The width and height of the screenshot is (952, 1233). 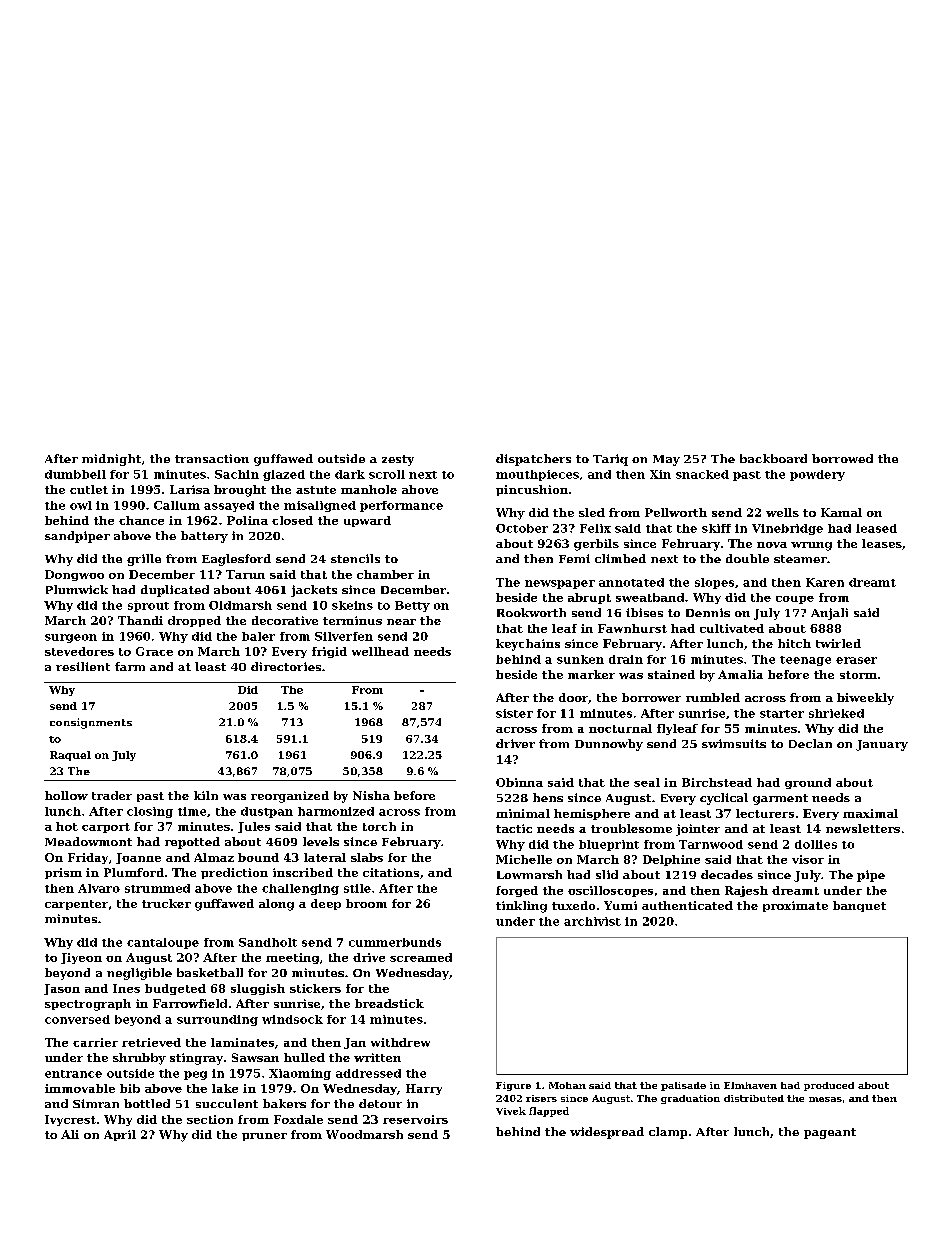 What do you see at coordinates (245, 574) in the screenshot?
I see `Tarun` at bounding box center [245, 574].
